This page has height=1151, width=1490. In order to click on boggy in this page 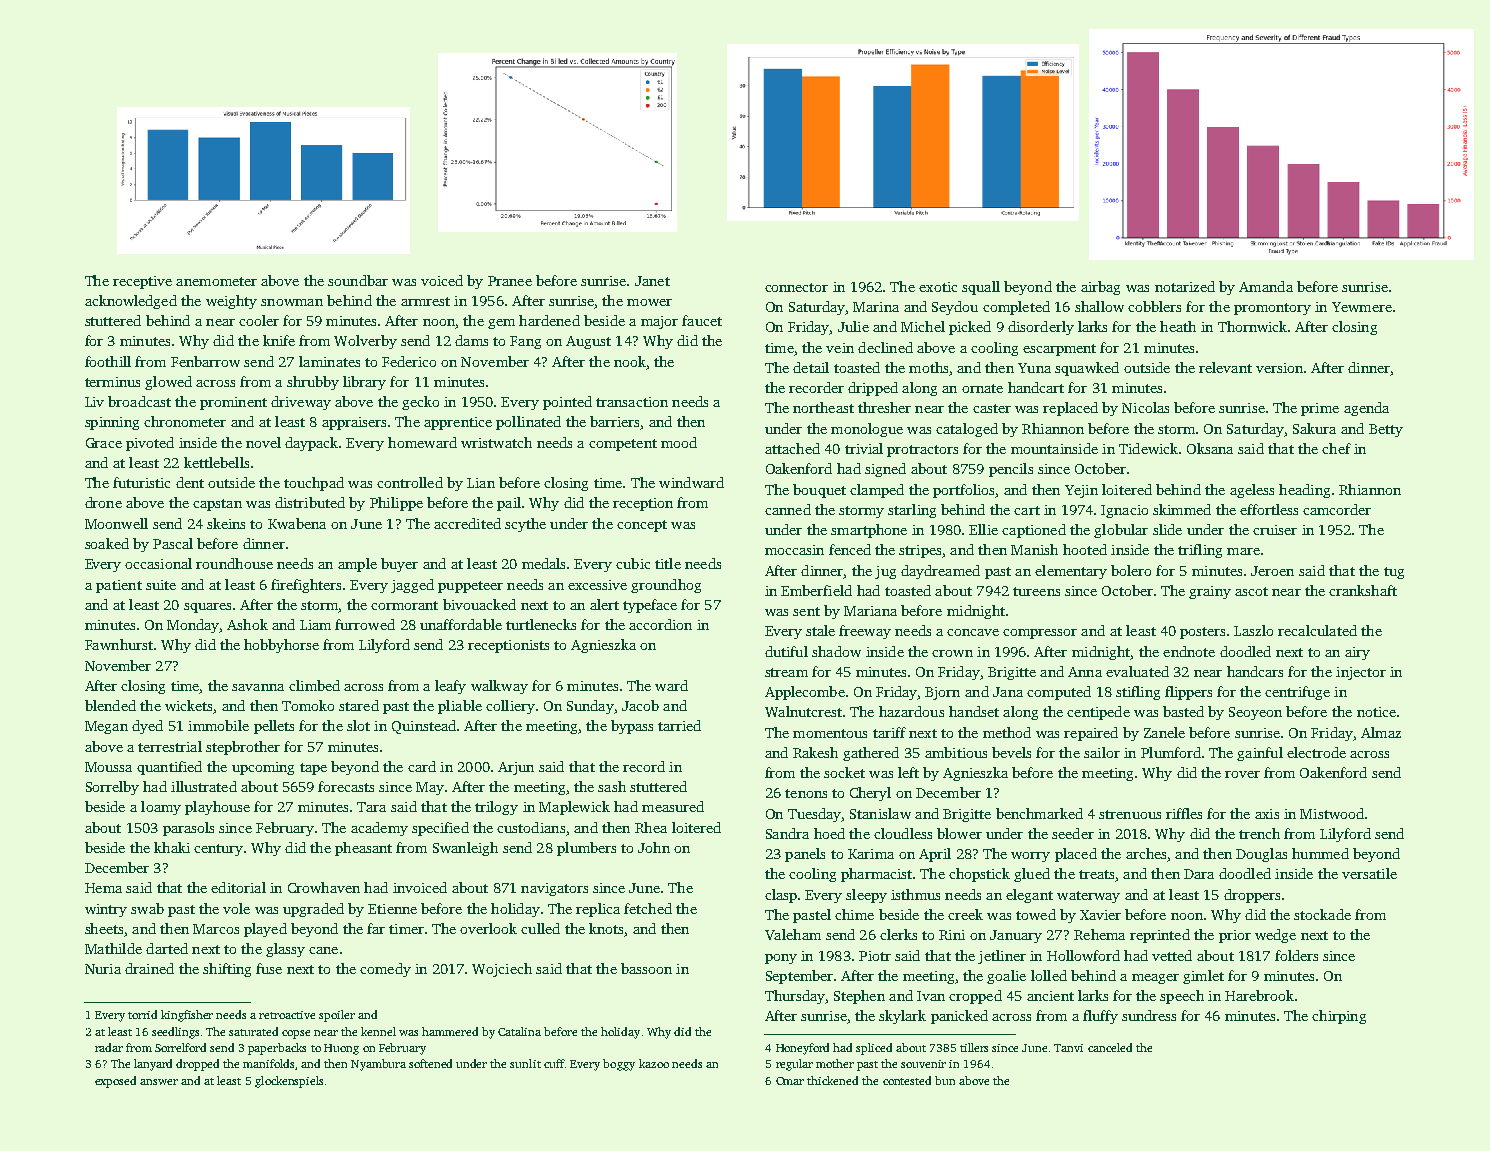, I will do `click(619, 1065)`.
